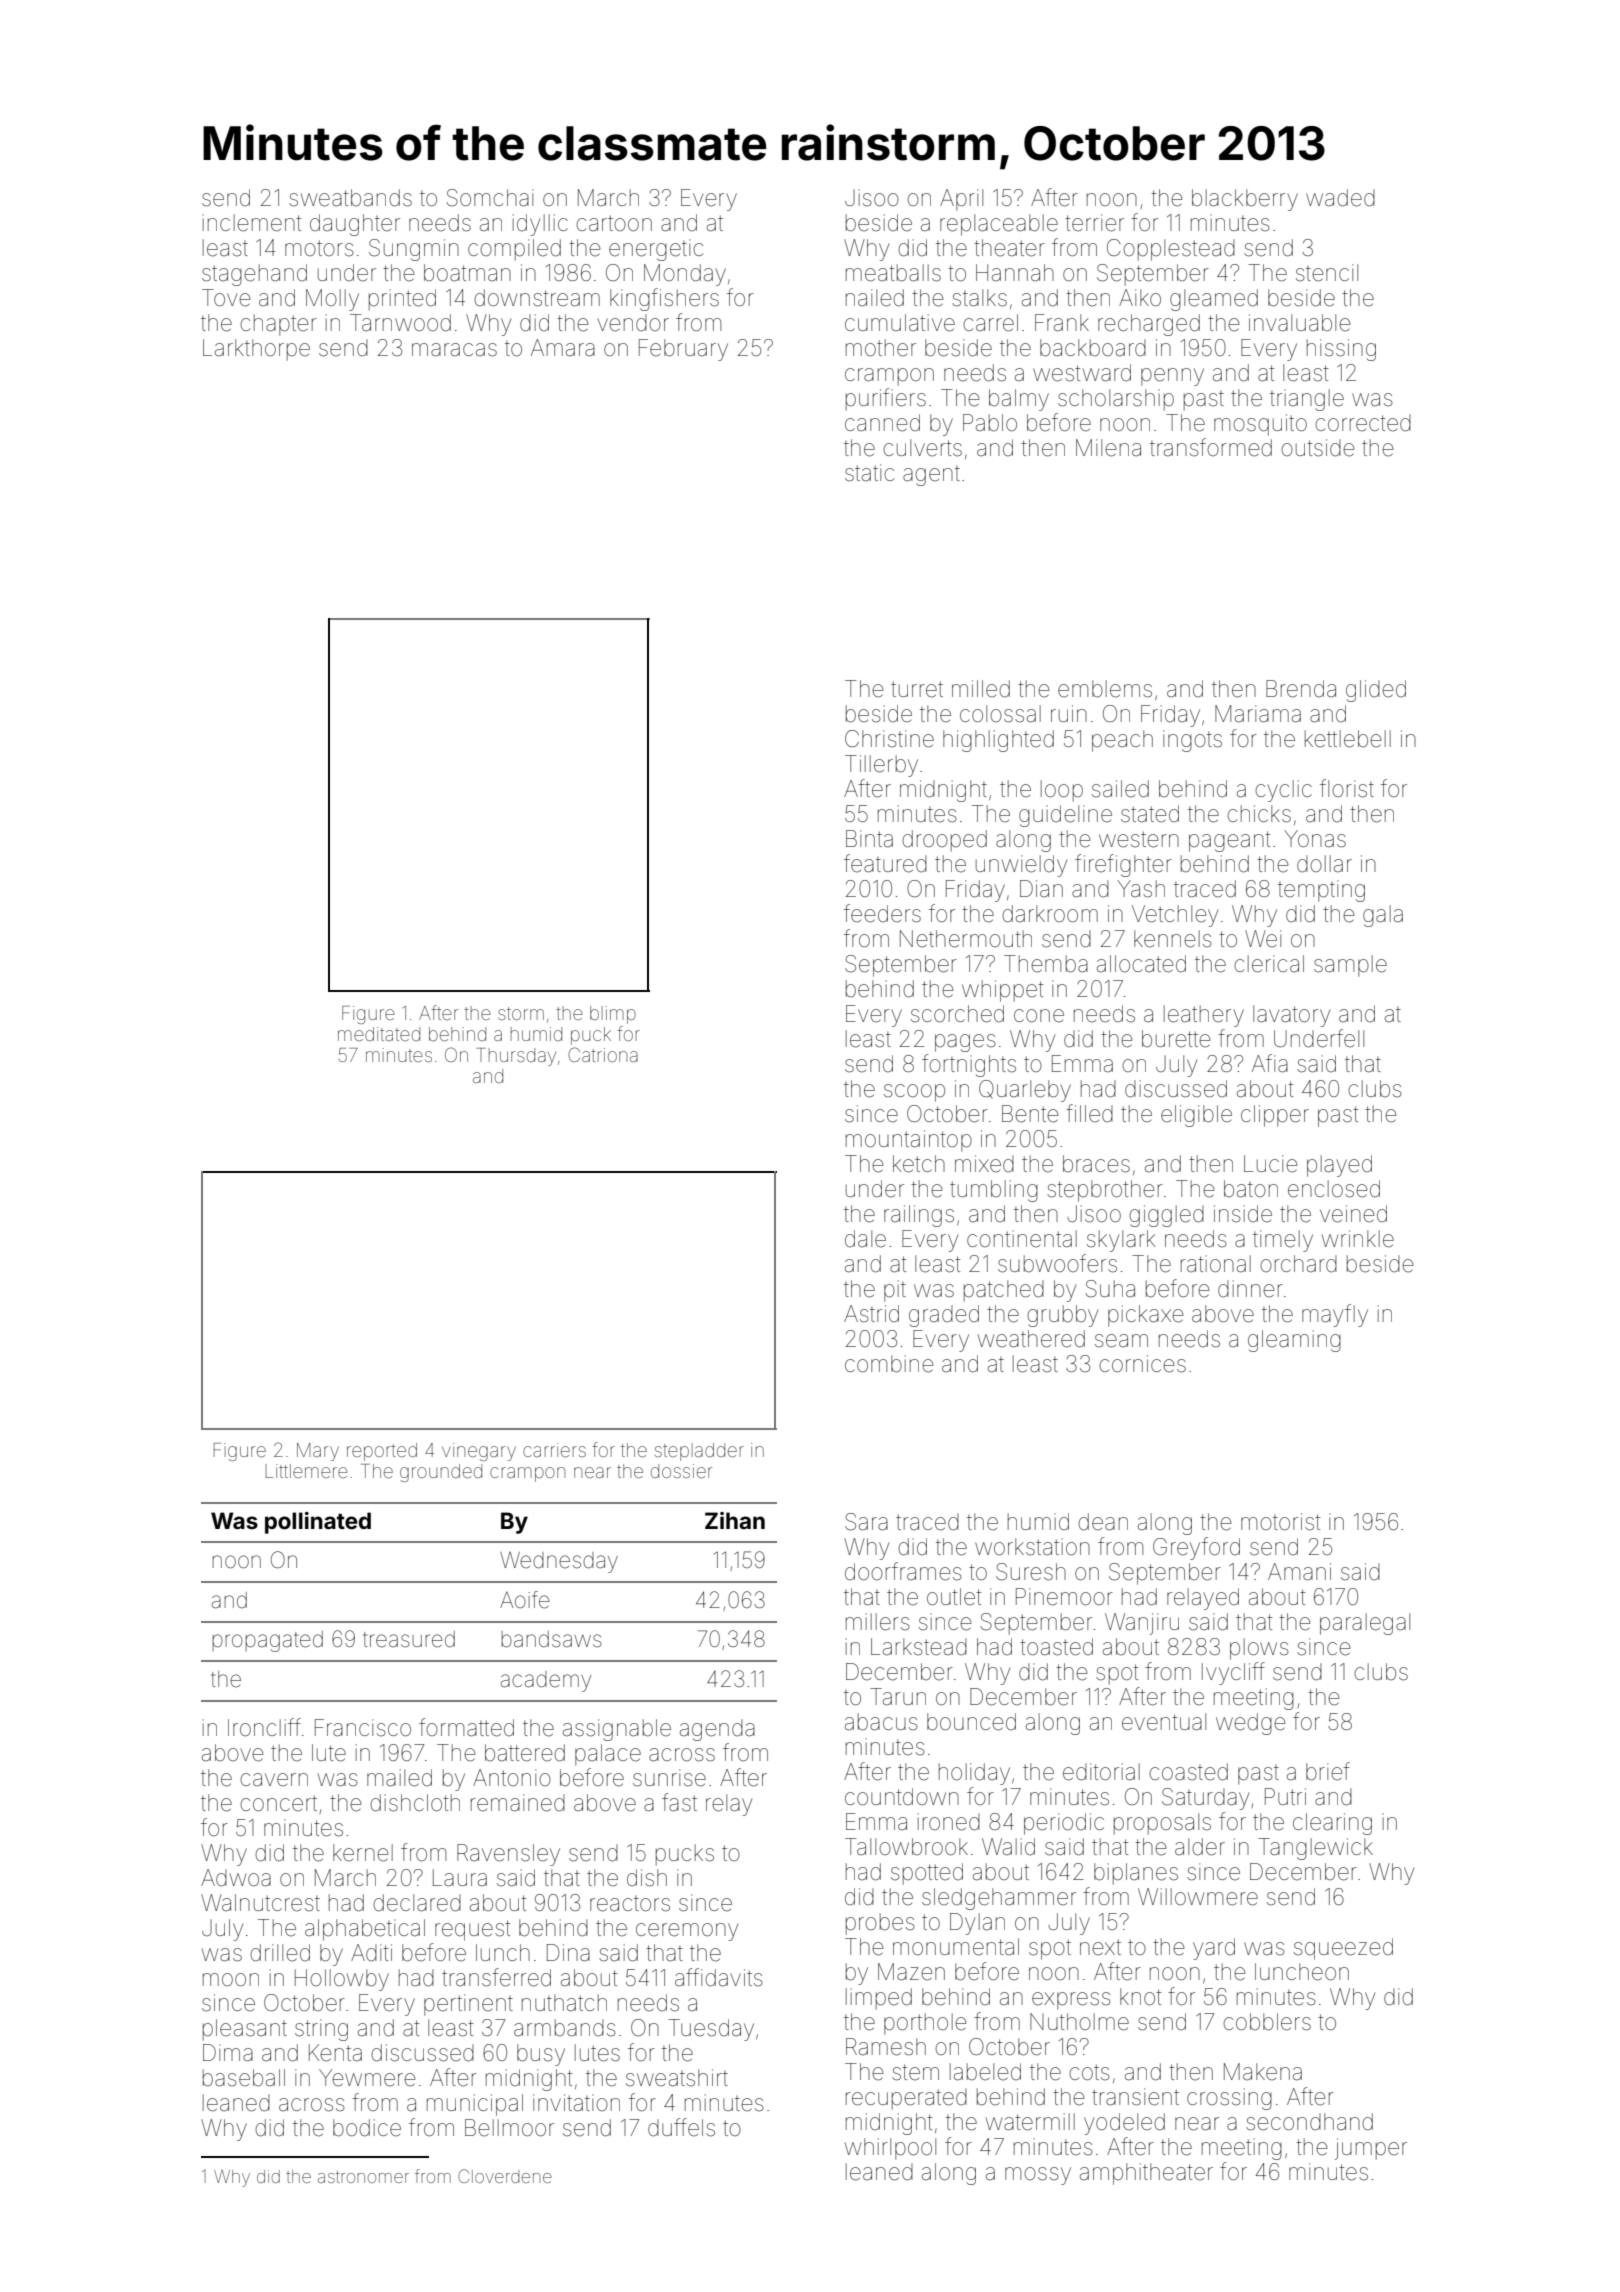  Describe the element at coordinates (402, 300) in the image. I see `printed` at that location.
